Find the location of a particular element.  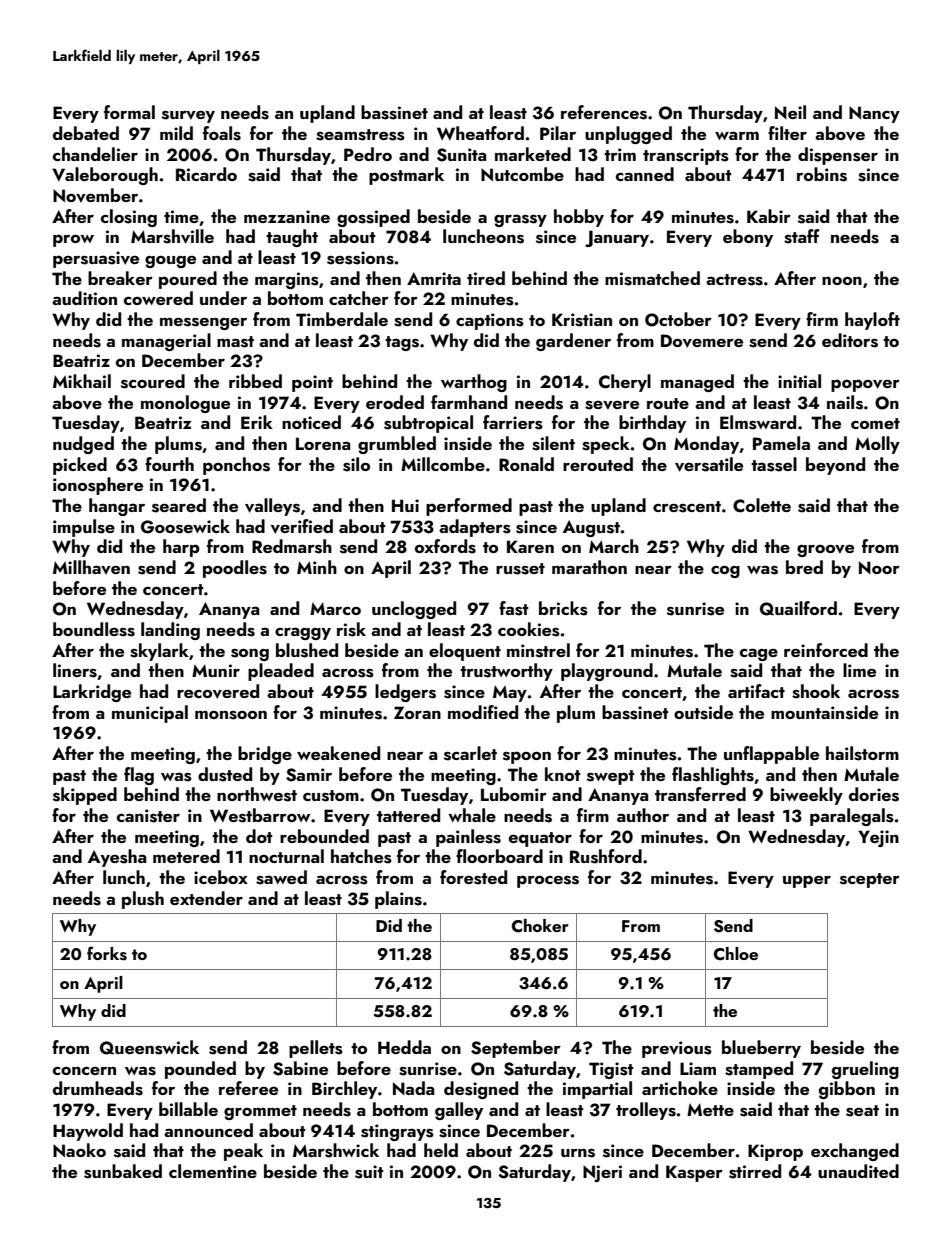

Goosewick is located at coordinates (185, 526).
